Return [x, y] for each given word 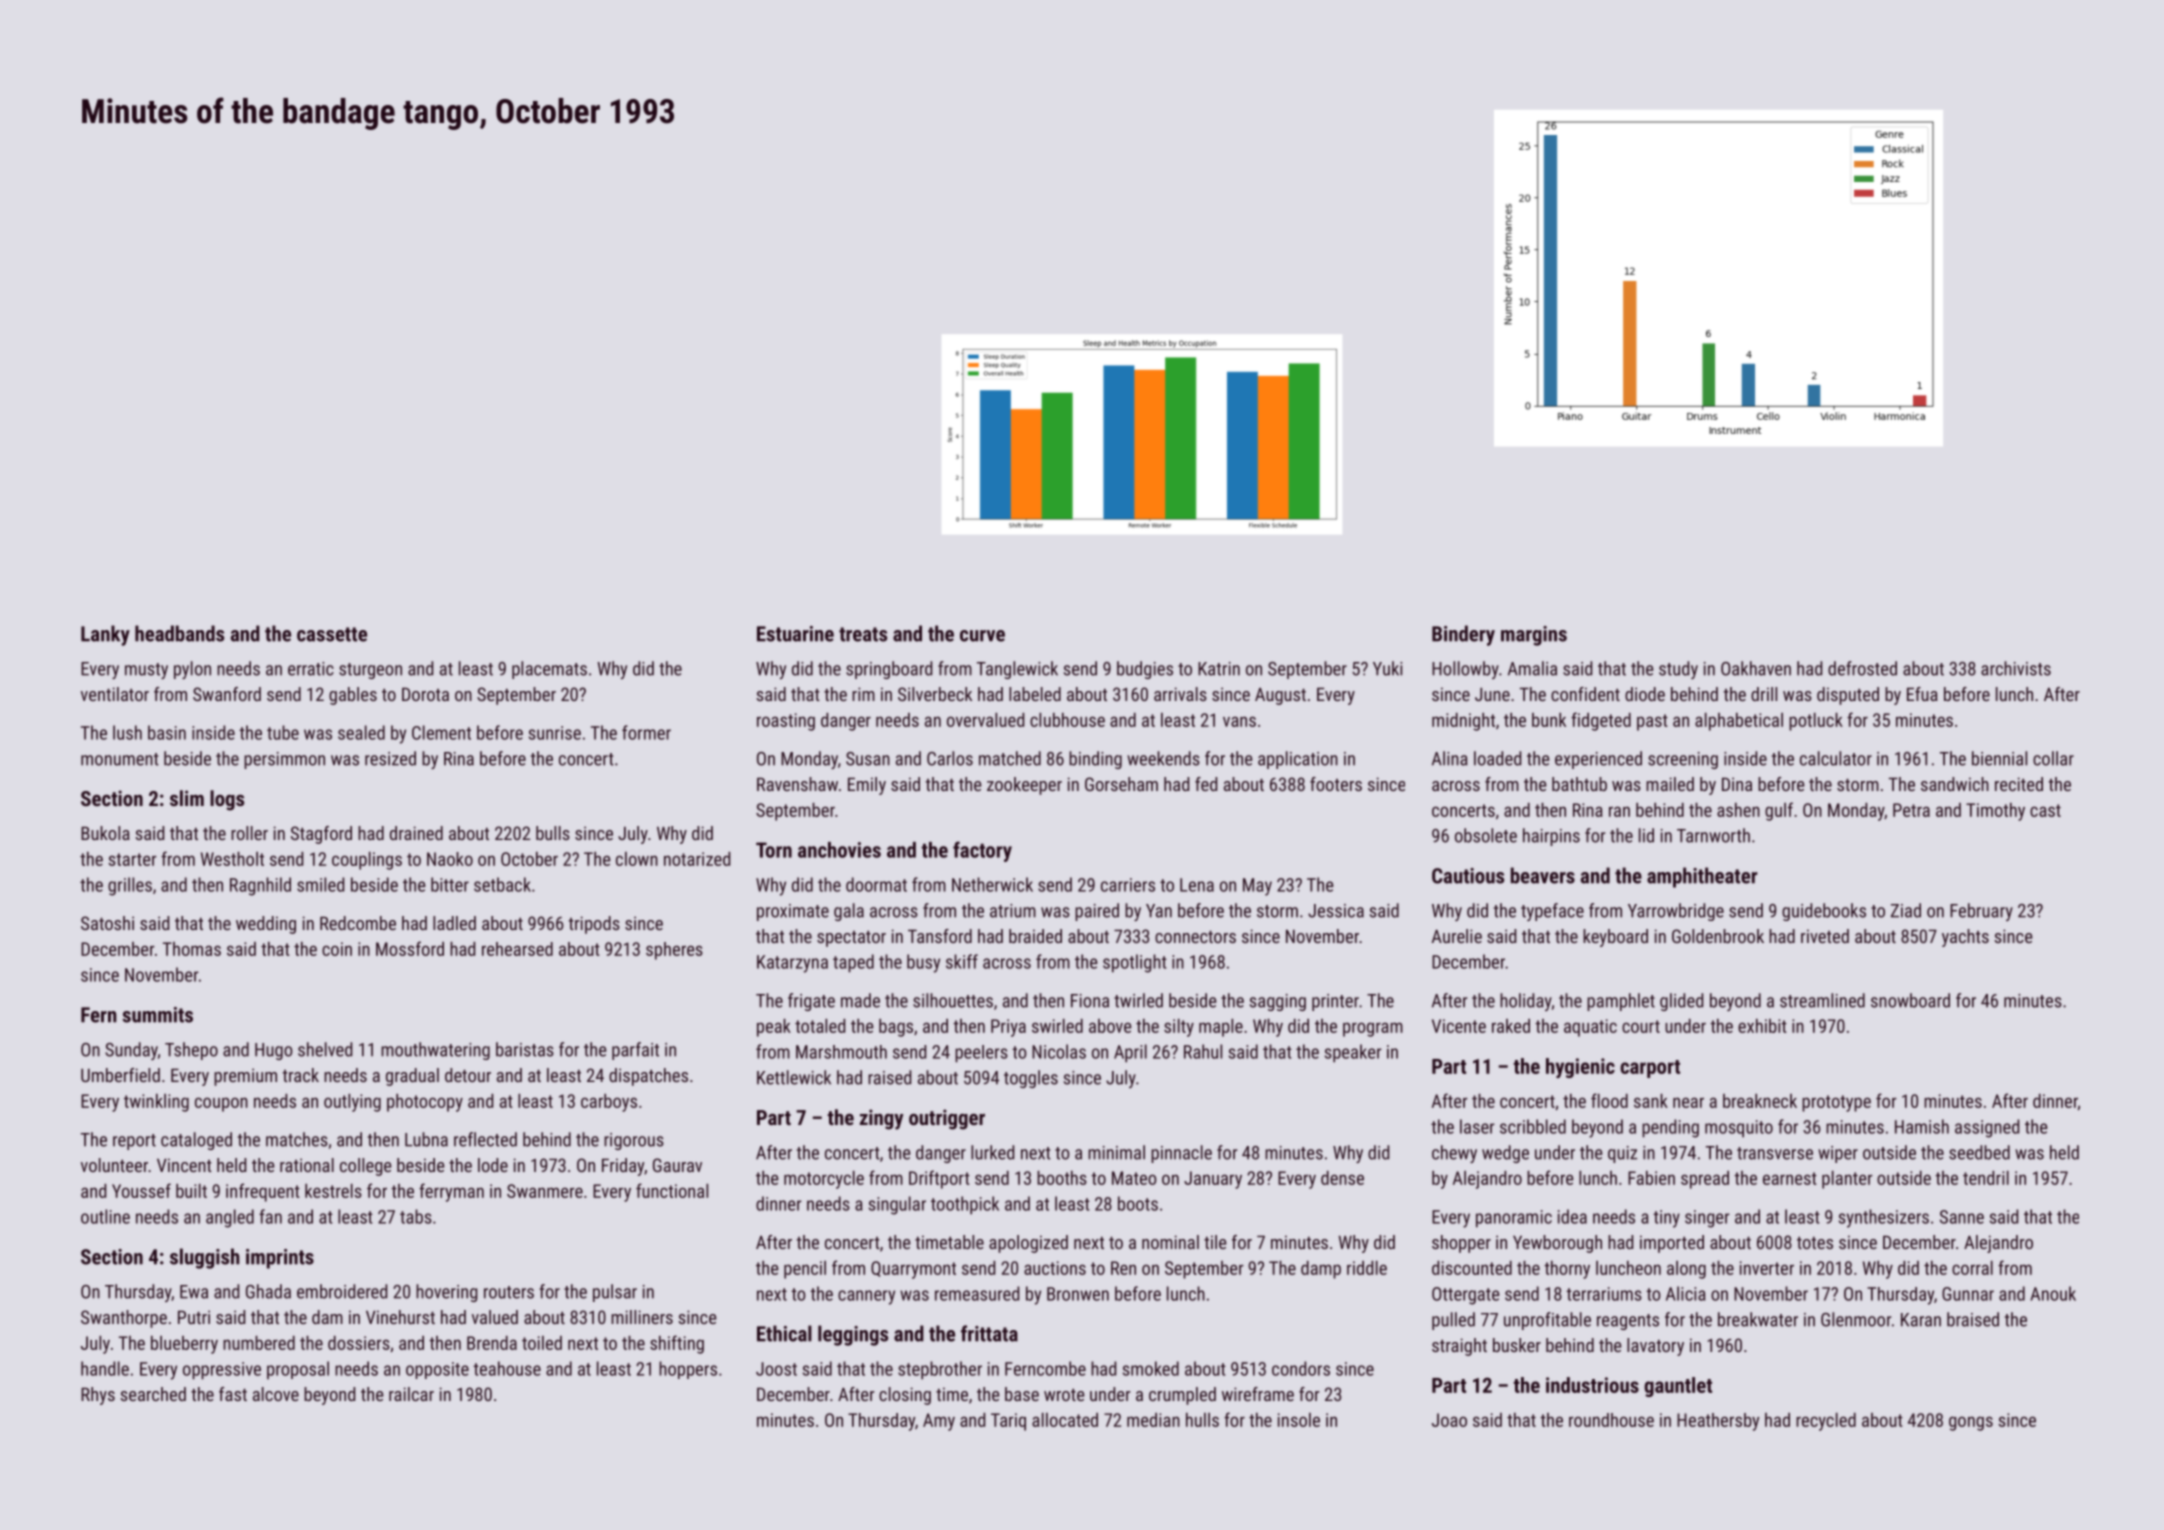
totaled [820, 1026]
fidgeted [1601, 721]
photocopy [425, 1103]
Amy [939, 1422]
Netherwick [992, 884]
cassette [332, 634]
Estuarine [795, 634]
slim [187, 798]
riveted [1825, 936]
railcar [411, 1394]
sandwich [1955, 784]
